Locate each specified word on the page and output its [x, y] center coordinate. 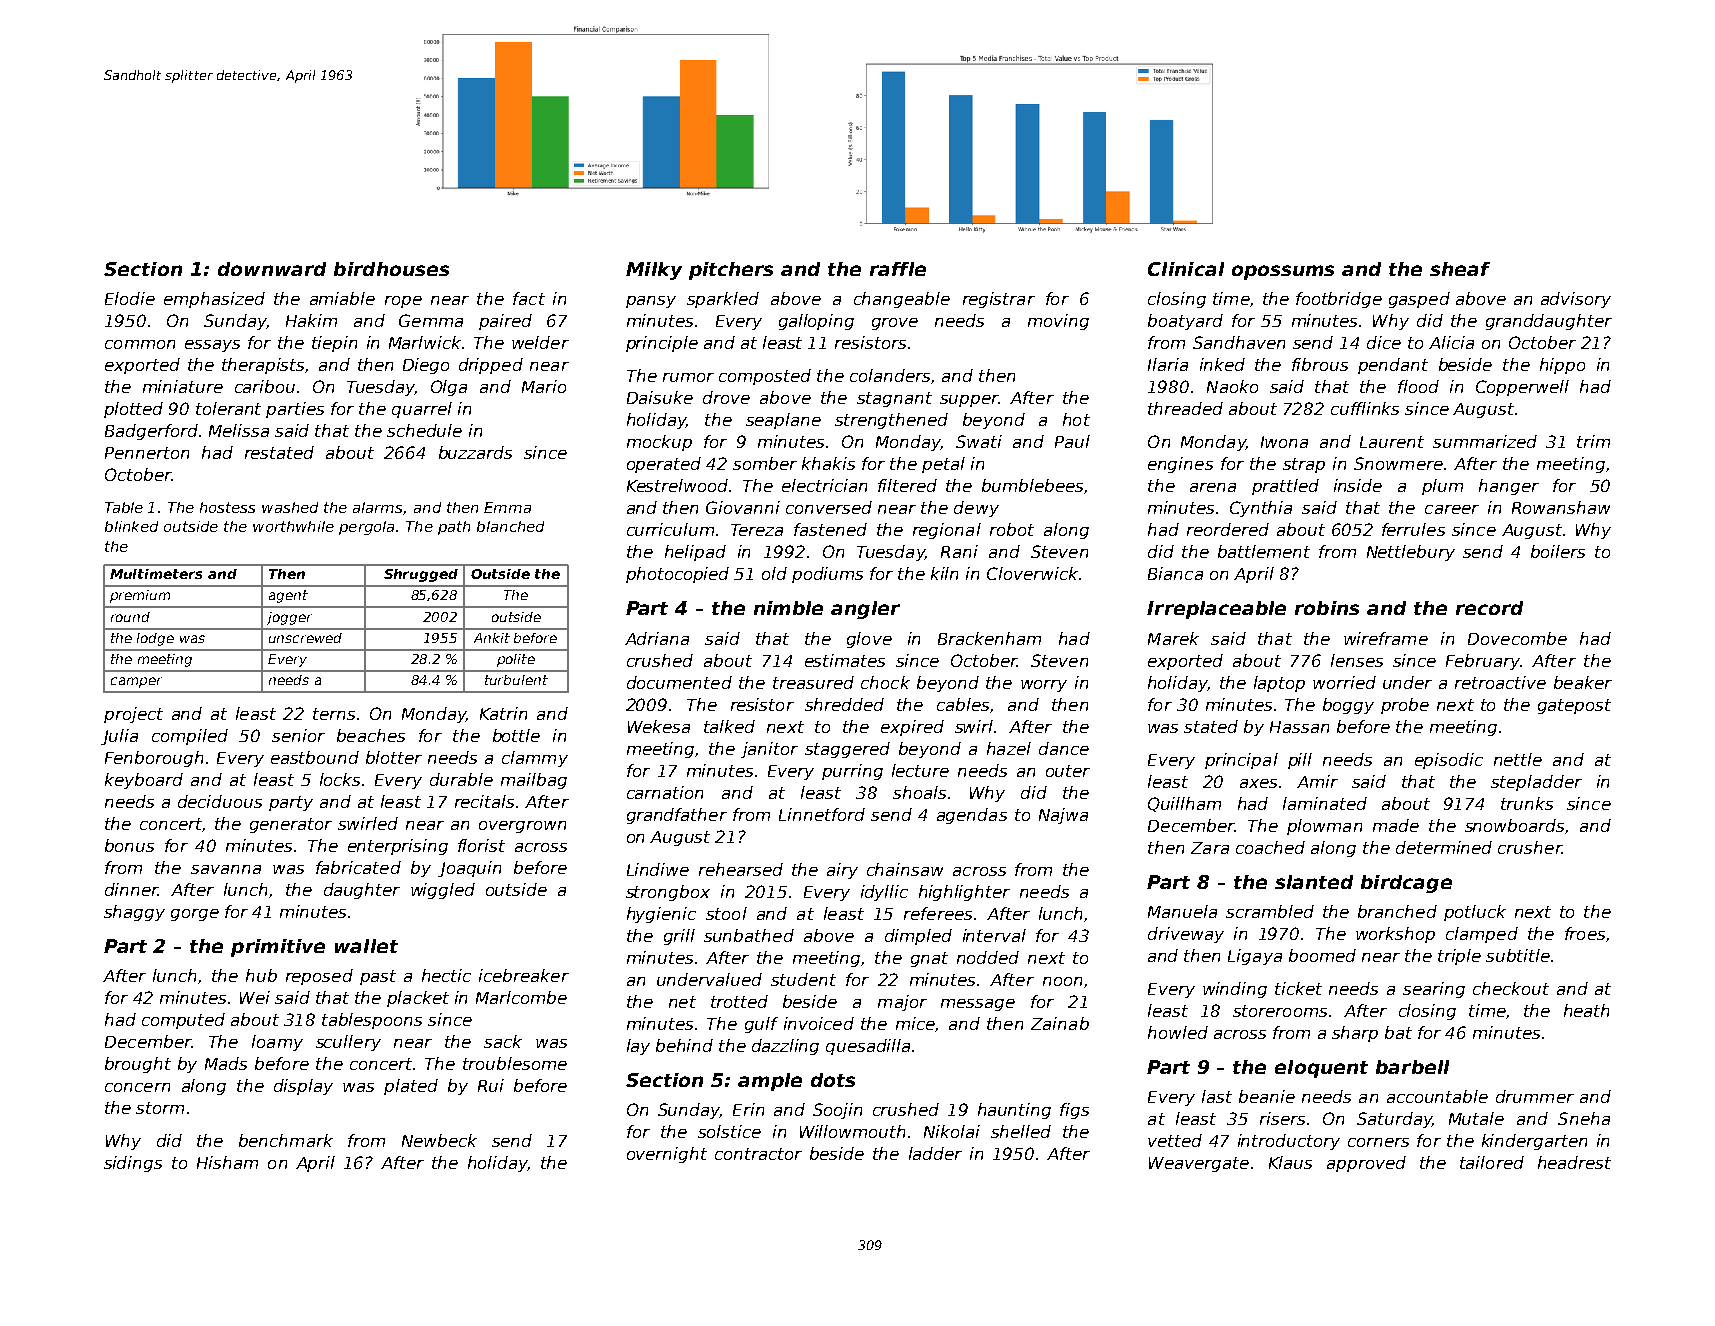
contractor [758, 1154]
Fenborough [154, 759]
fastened [830, 529]
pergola [366, 528]
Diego [426, 366]
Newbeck [439, 1140]
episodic [1449, 761]
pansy [651, 302]
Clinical [1186, 269]
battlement [1264, 551]
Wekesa [659, 726]
